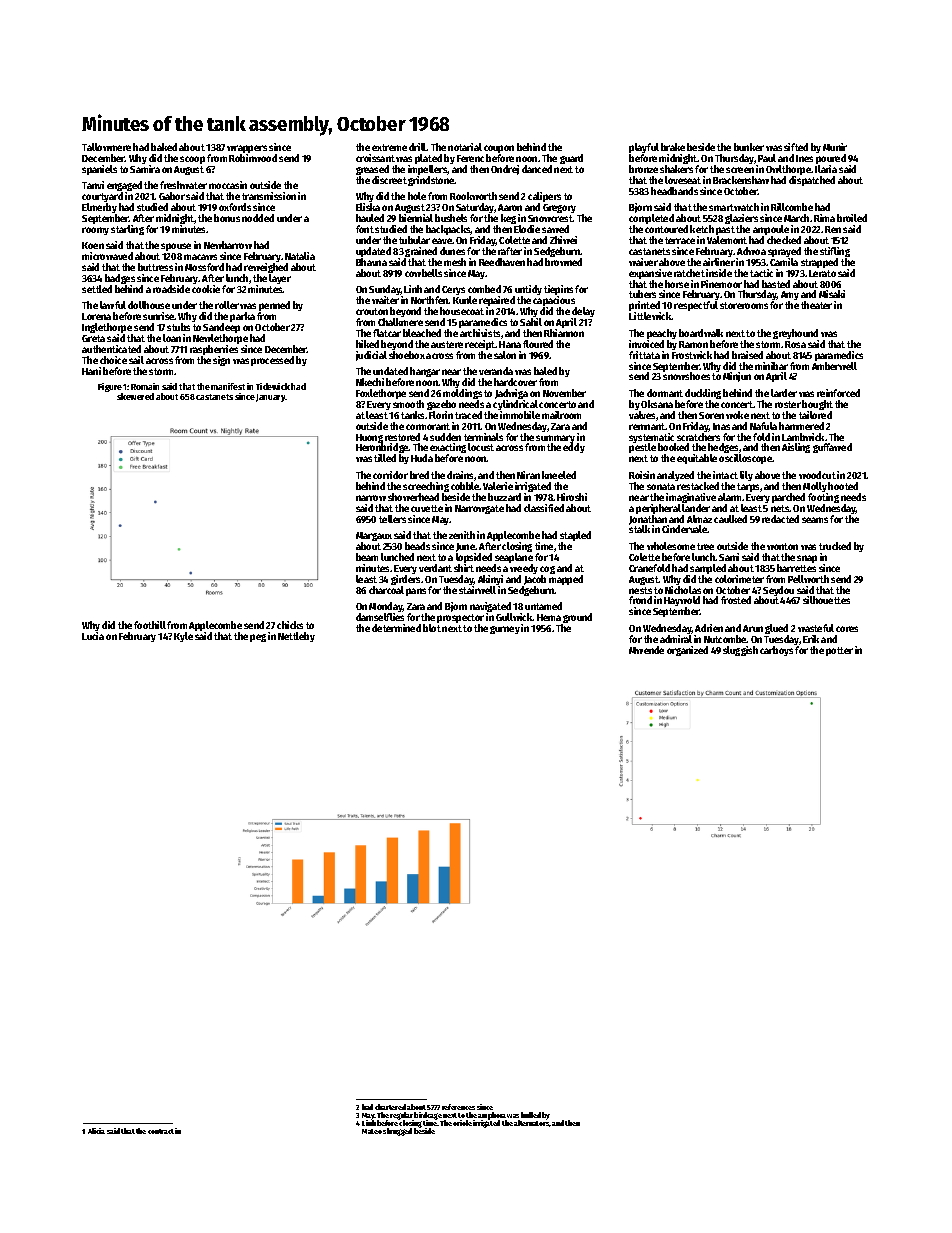  What do you see at coordinates (776, 651) in the screenshot?
I see `carboys` at bounding box center [776, 651].
